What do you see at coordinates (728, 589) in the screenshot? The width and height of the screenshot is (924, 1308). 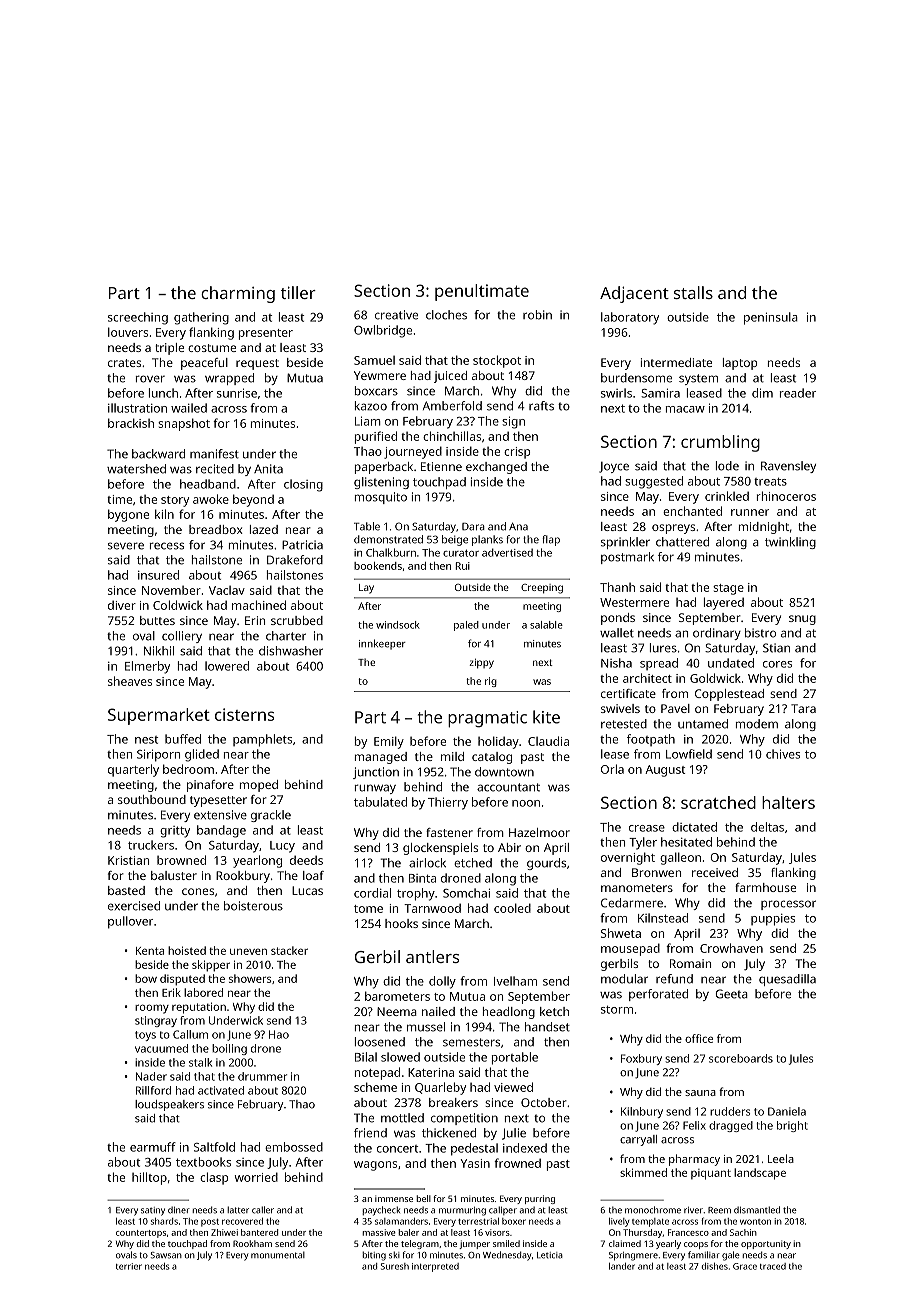 I see `stage` at bounding box center [728, 589].
